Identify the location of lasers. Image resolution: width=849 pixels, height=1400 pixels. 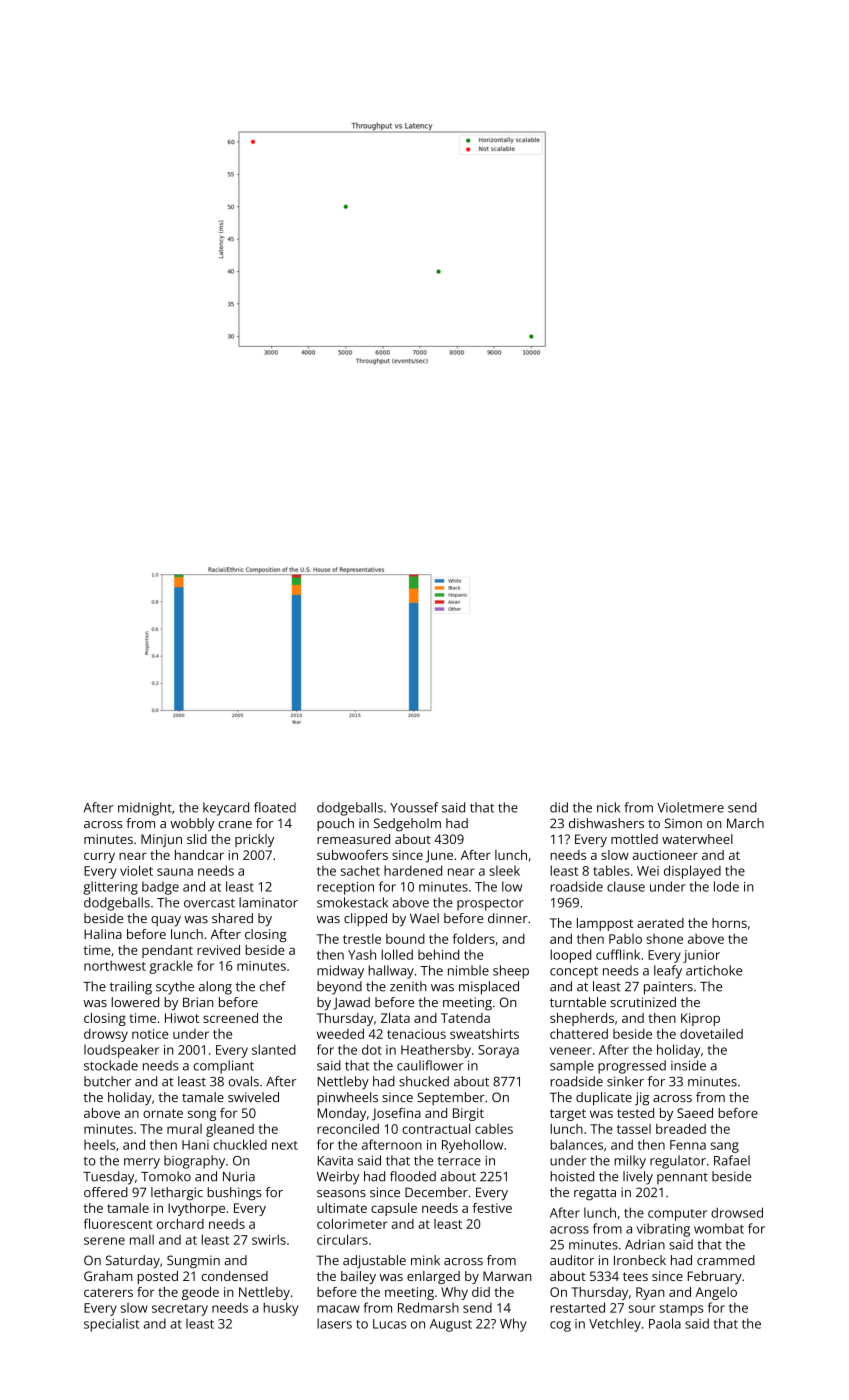
(334, 1323).
